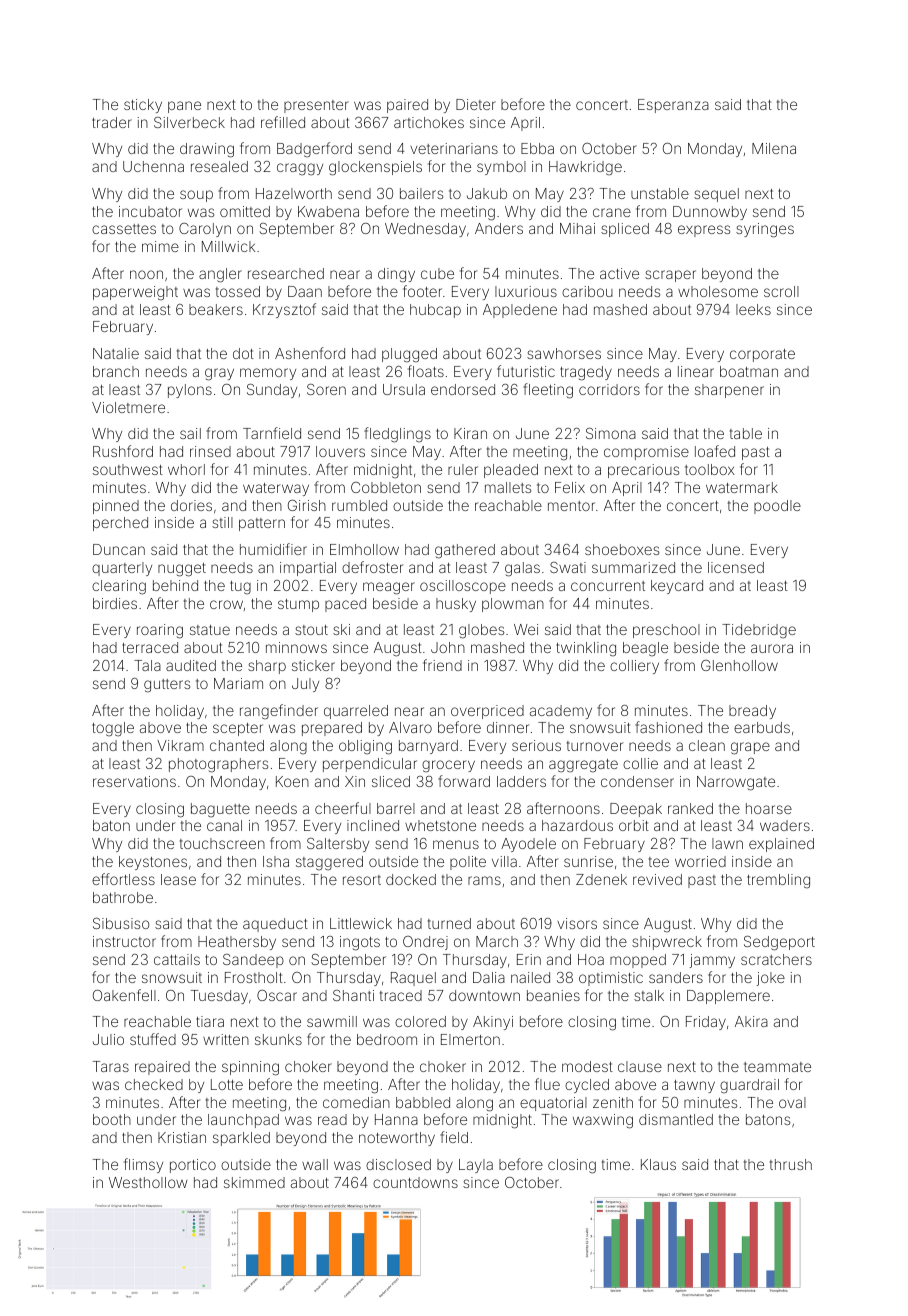 The image size is (908, 1316). Describe the element at coordinates (707, 745) in the screenshot. I see `clean` at that location.
